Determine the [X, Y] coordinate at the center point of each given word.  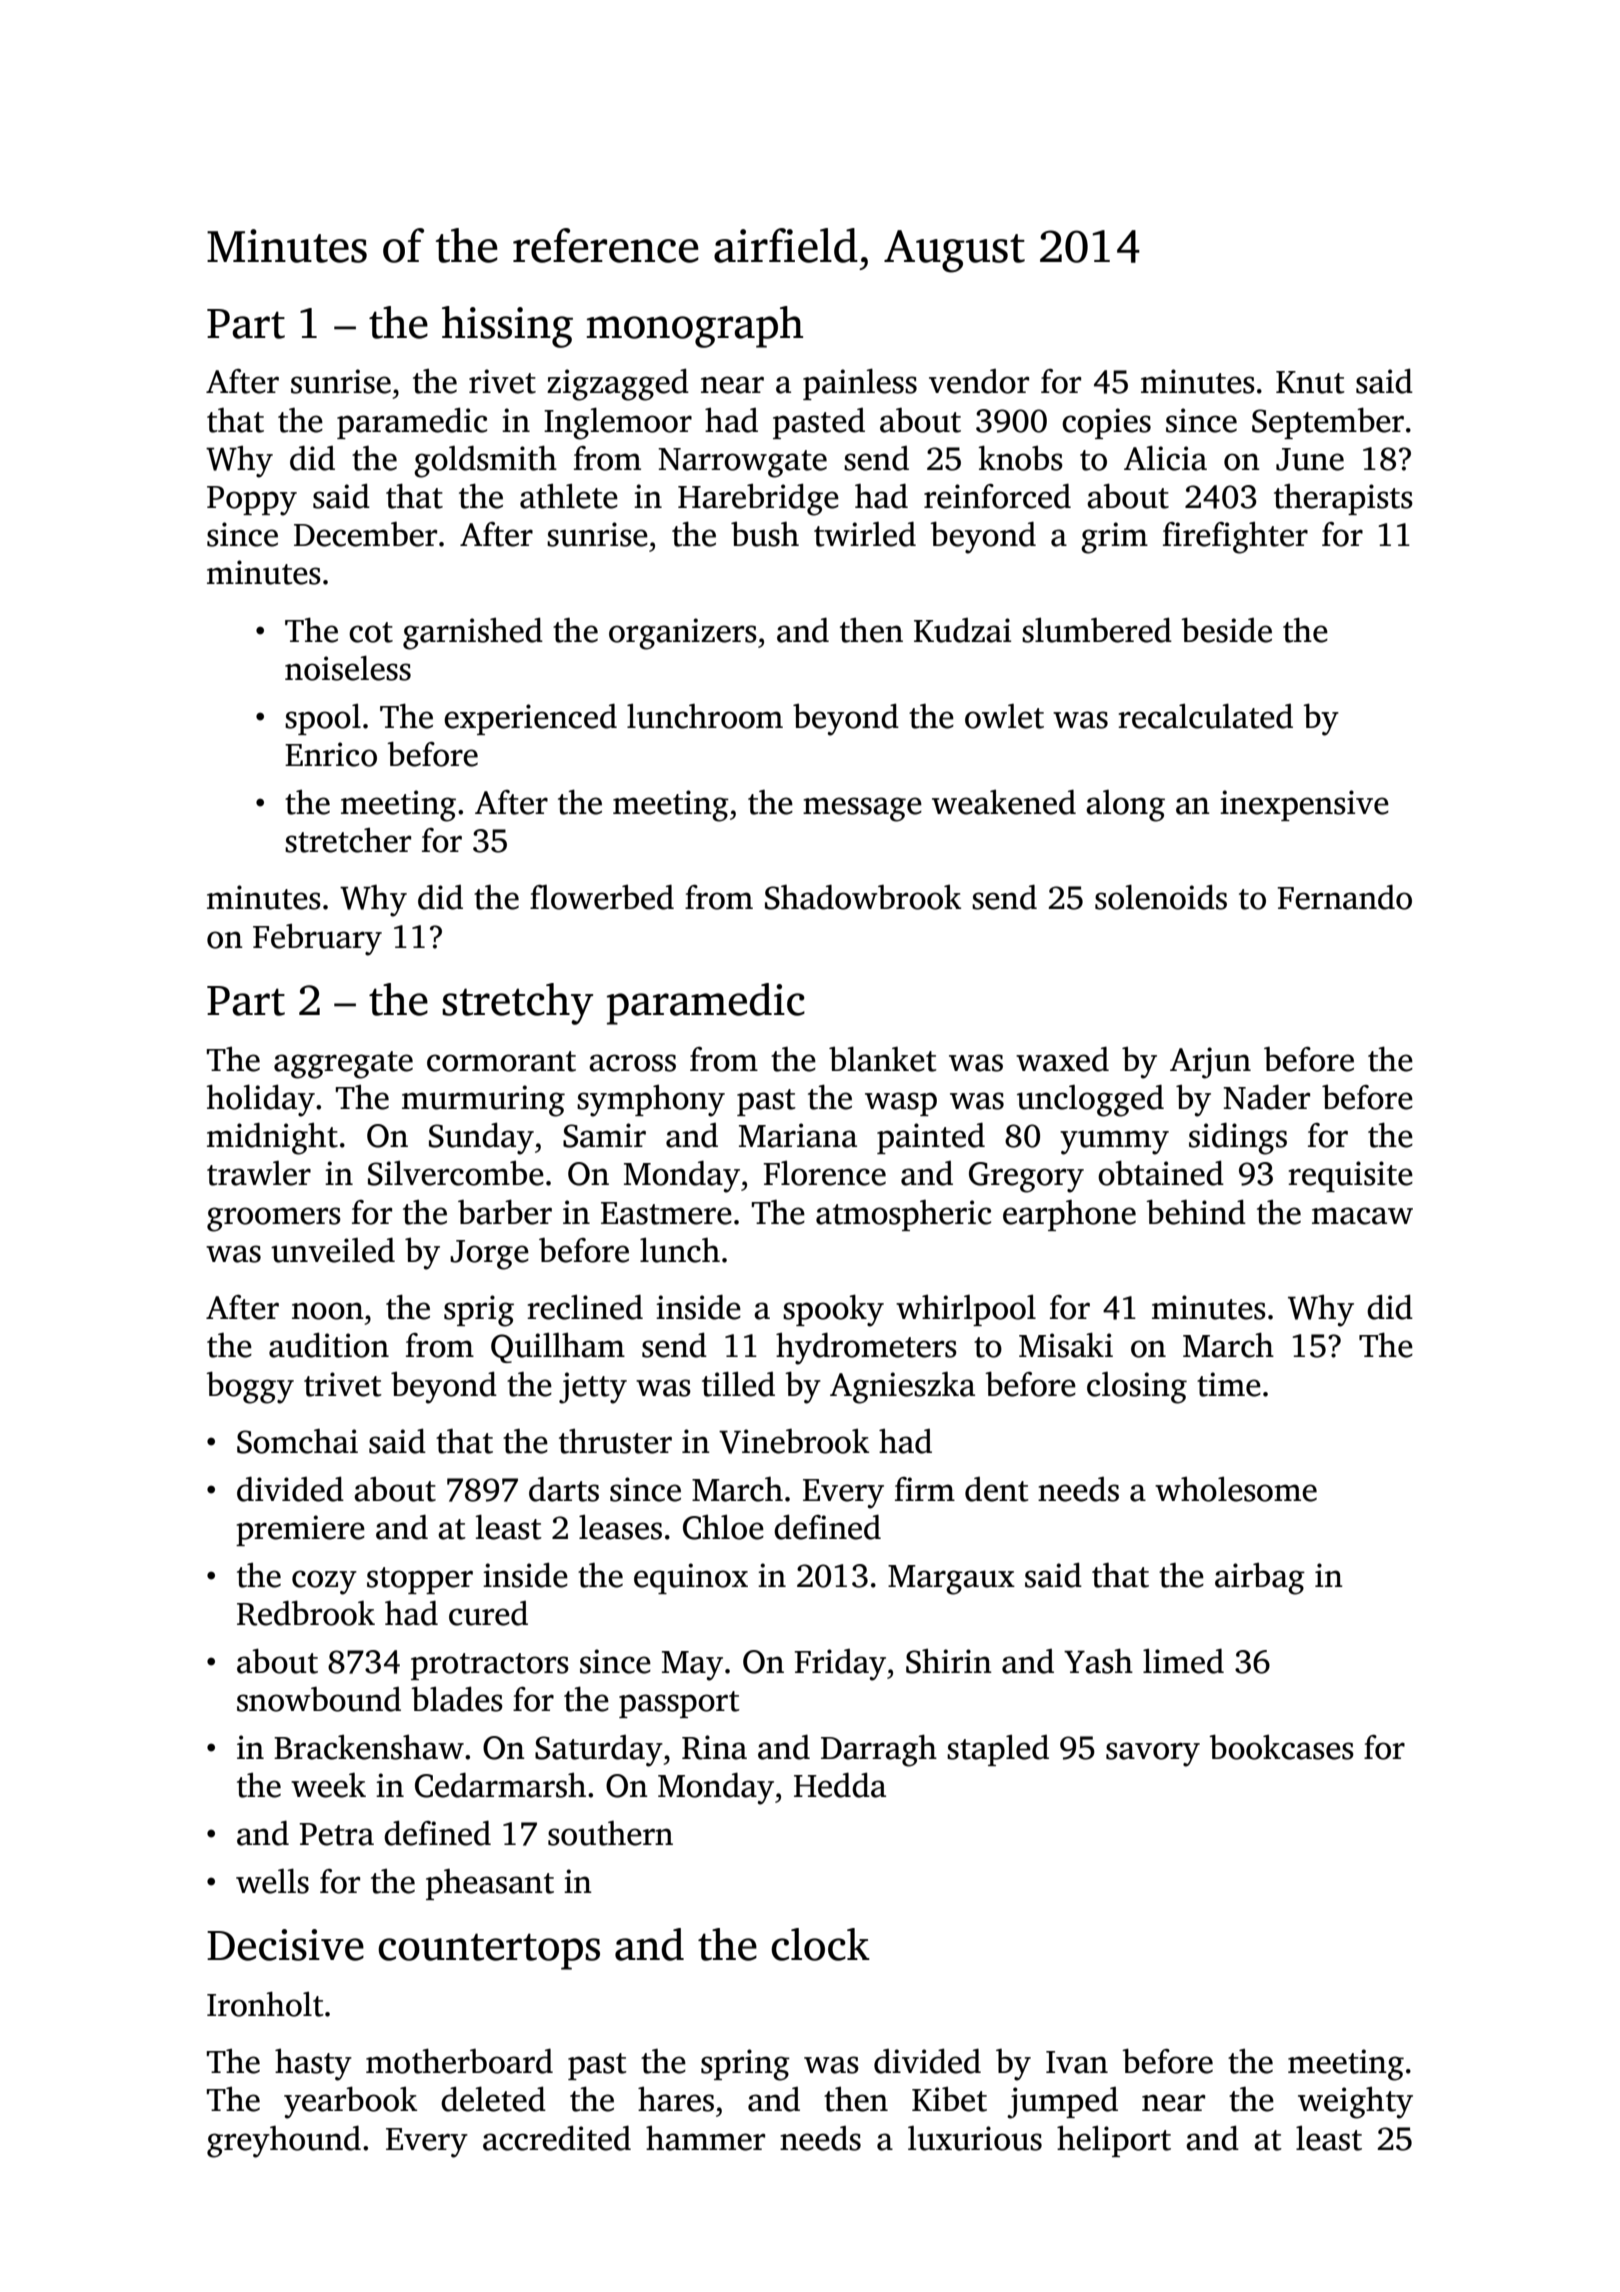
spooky [833, 1310]
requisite [1350, 1176]
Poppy [252, 501]
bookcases [1281, 1747]
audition [329, 1345]
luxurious [975, 2138]
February [317, 940]
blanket [883, 1059]
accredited [557, 2138]
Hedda [840, 1785]
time [1229, 1384]
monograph [695, 327]
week [328, 1785]
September [1328, 423]
